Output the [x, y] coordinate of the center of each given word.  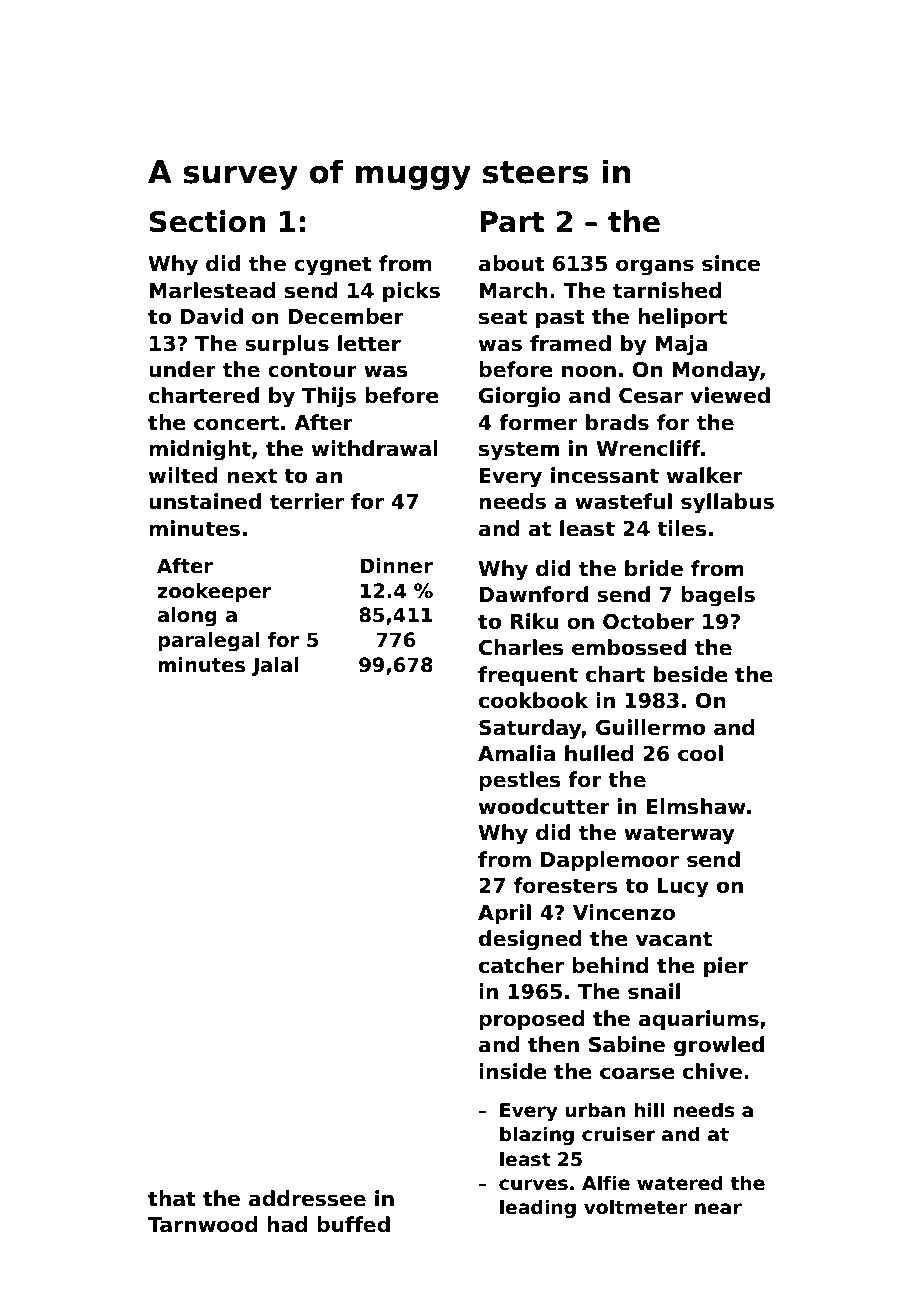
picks [411, 292]
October [648, 621]
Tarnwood [203, 1224]
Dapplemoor [610, 861]
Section [208, 221]
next [252, 476]
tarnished [667, 290]
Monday [716, 371]
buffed [353, 1224]
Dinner [396, 566]
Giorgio [520, 397]
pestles [519, 781]
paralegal [208, 642]
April [504, 914]
